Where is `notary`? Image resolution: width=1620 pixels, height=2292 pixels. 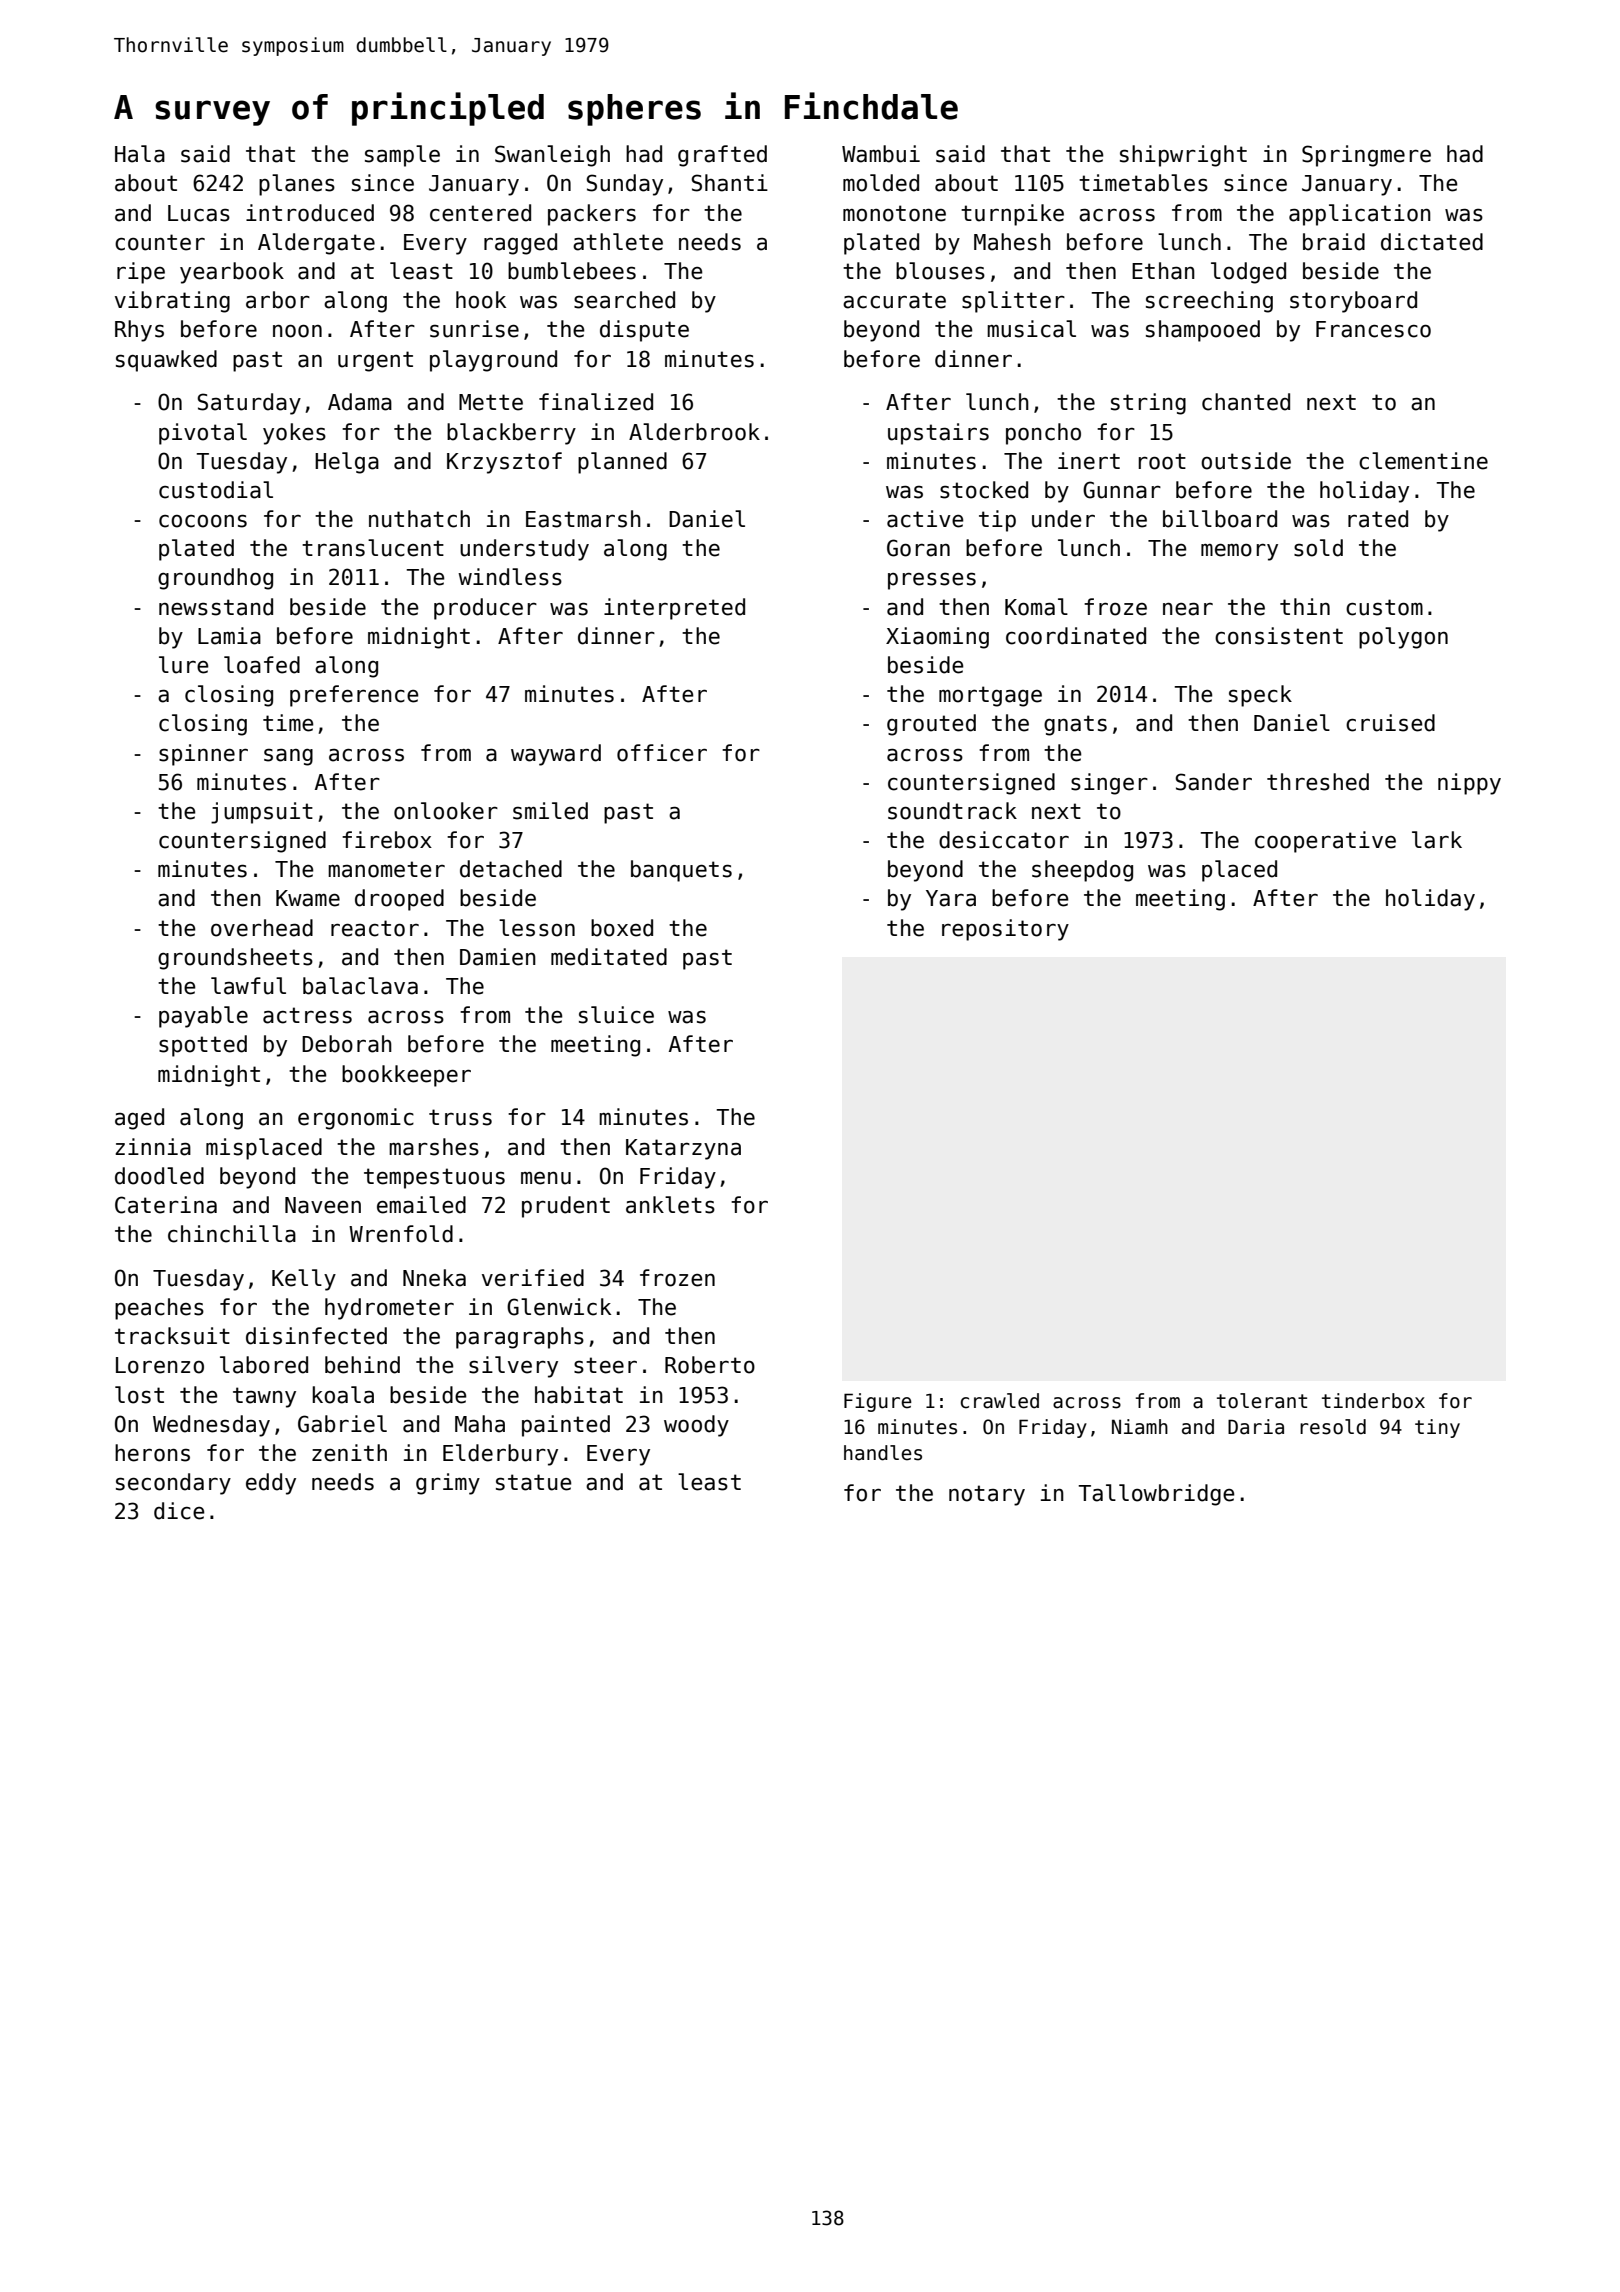
notary is located at coordinates (987, 1495).
